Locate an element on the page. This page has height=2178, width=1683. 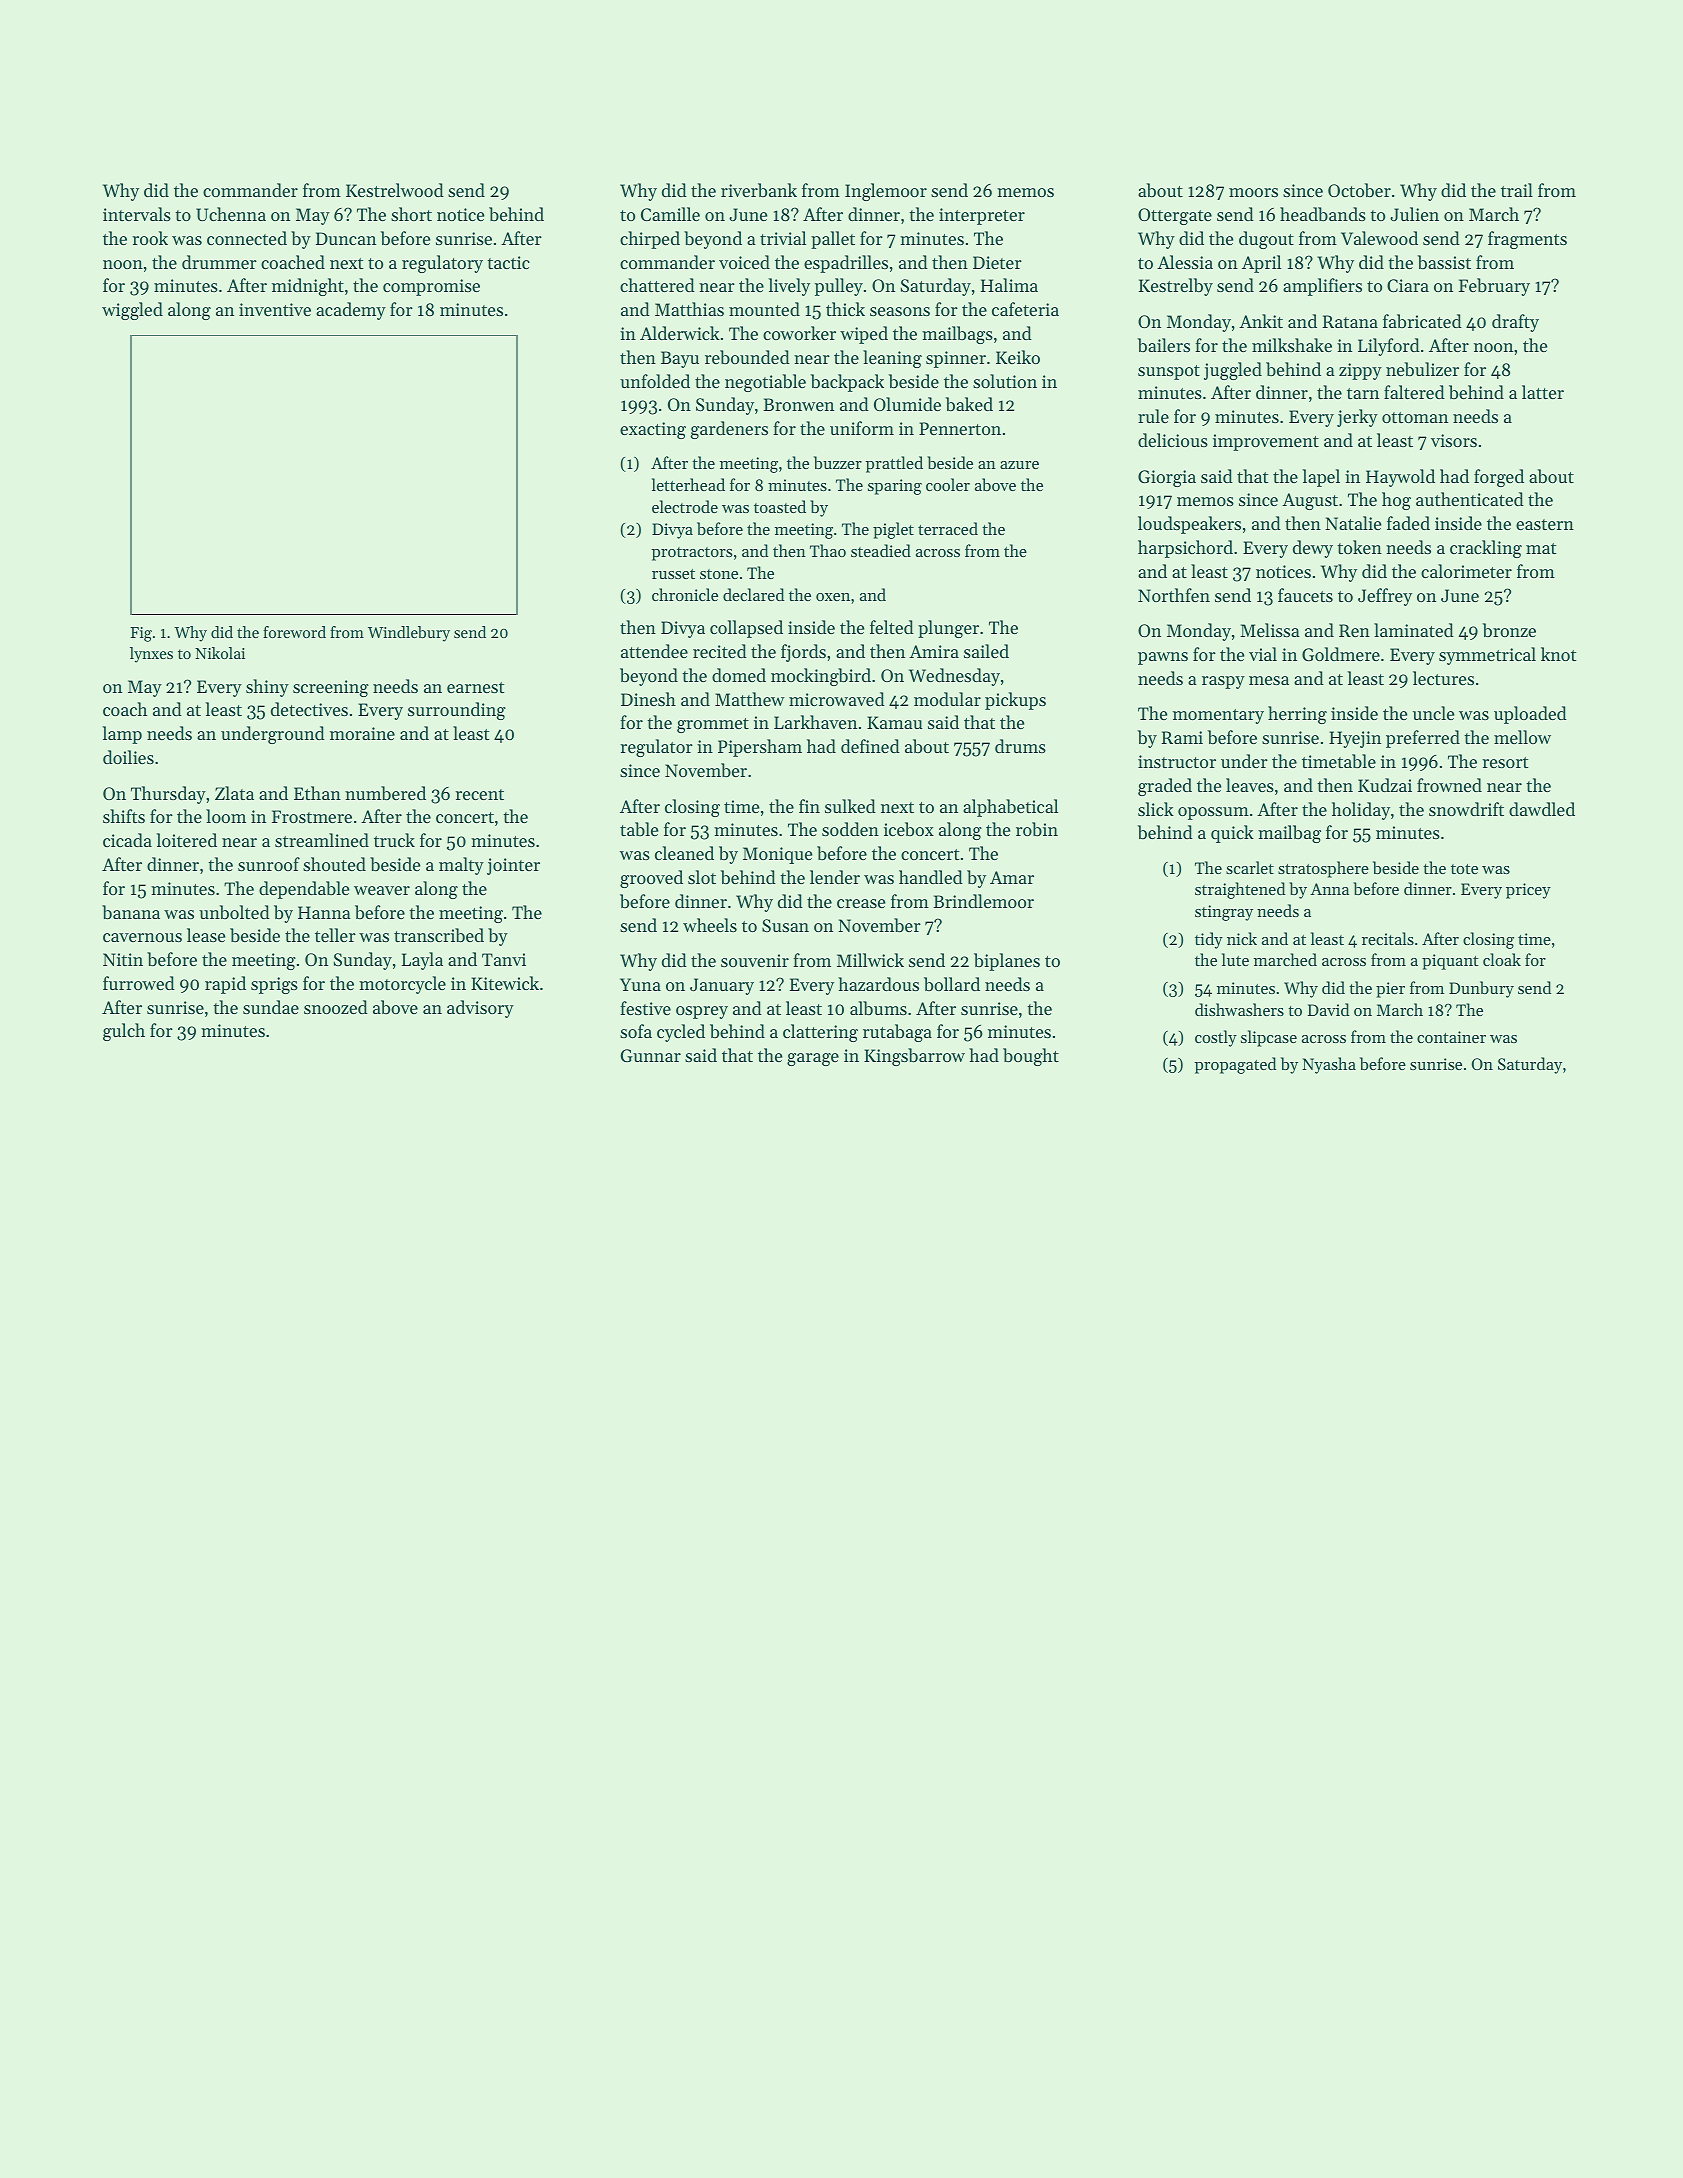
short is located at coordinates (411, 214).
